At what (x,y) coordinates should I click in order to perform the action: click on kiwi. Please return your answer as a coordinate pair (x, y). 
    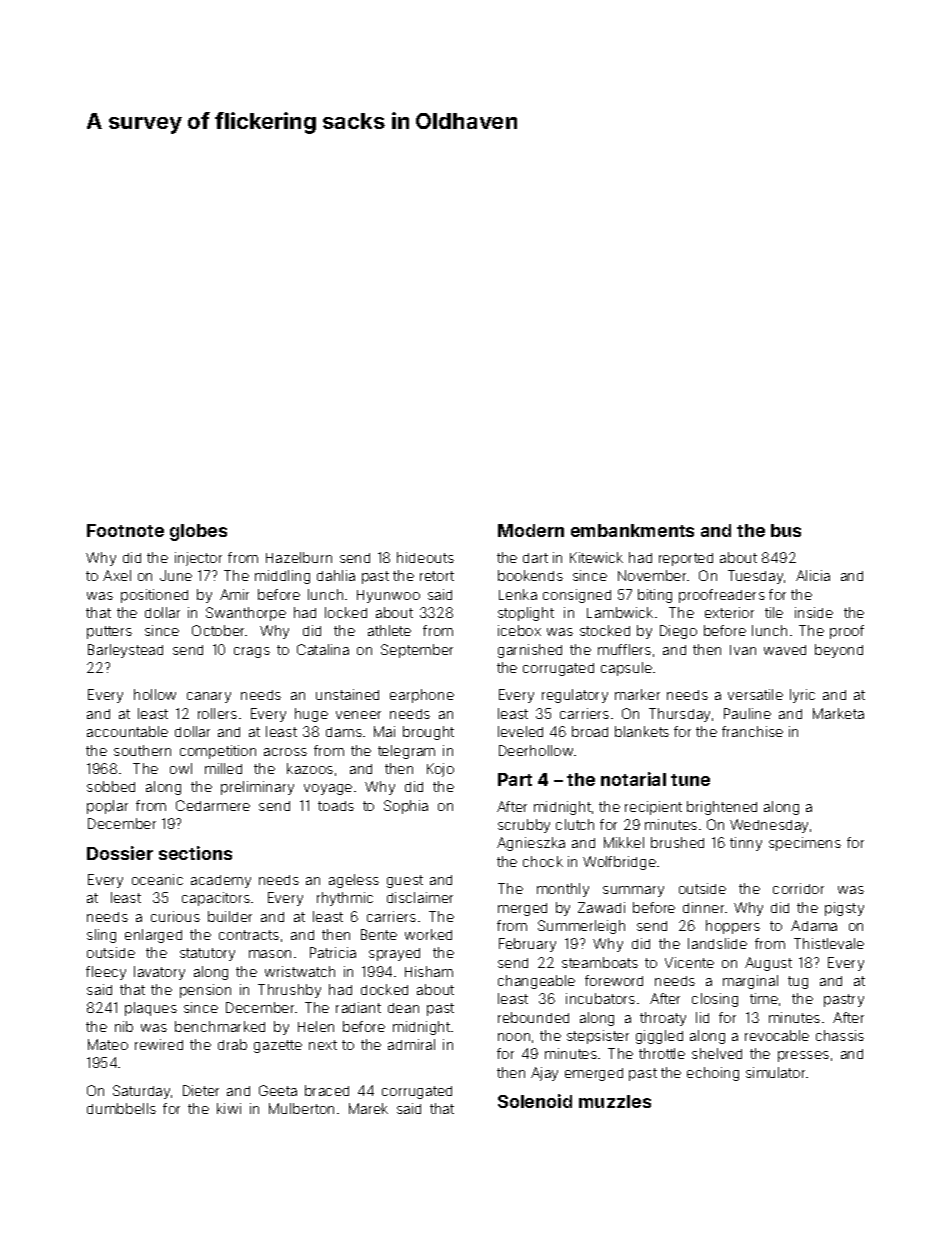
    Looking at the image, I should click on (229, 1108).
